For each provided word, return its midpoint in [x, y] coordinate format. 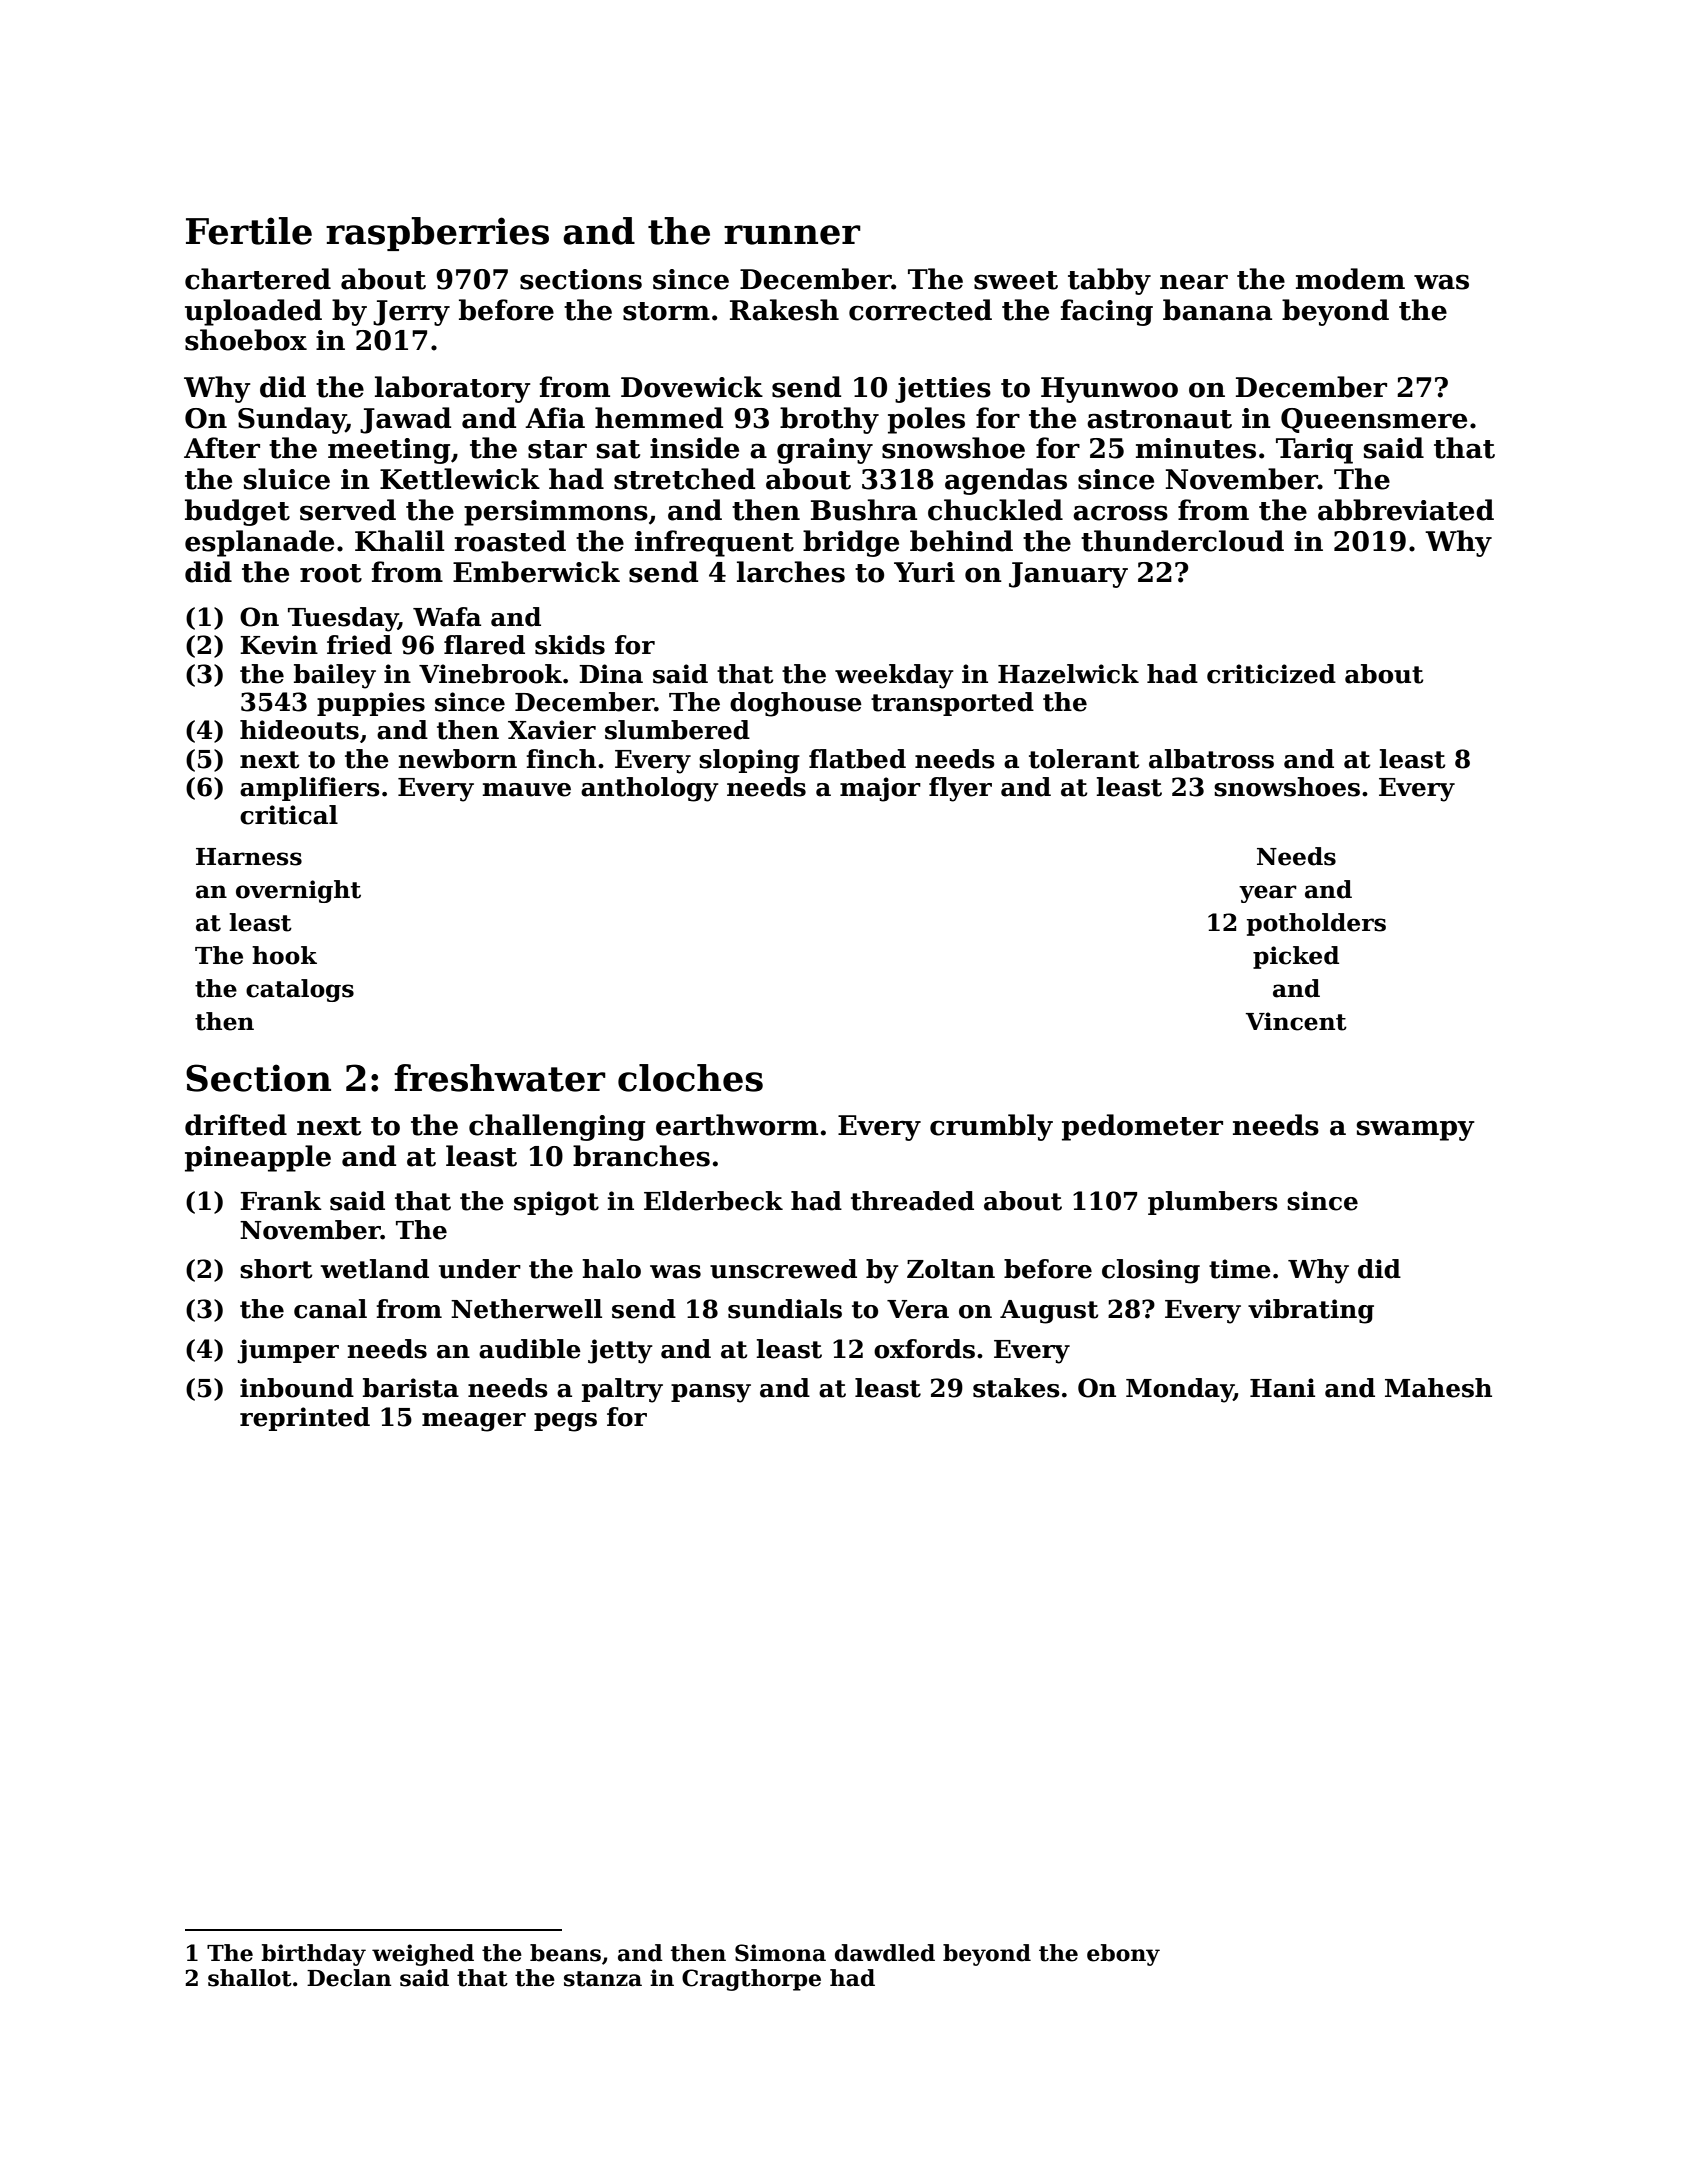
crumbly [991, 1127]
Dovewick [692, 387]
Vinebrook [490, 674]
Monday [1180, 1390]
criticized [1271, 674]
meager [474, 1422]
